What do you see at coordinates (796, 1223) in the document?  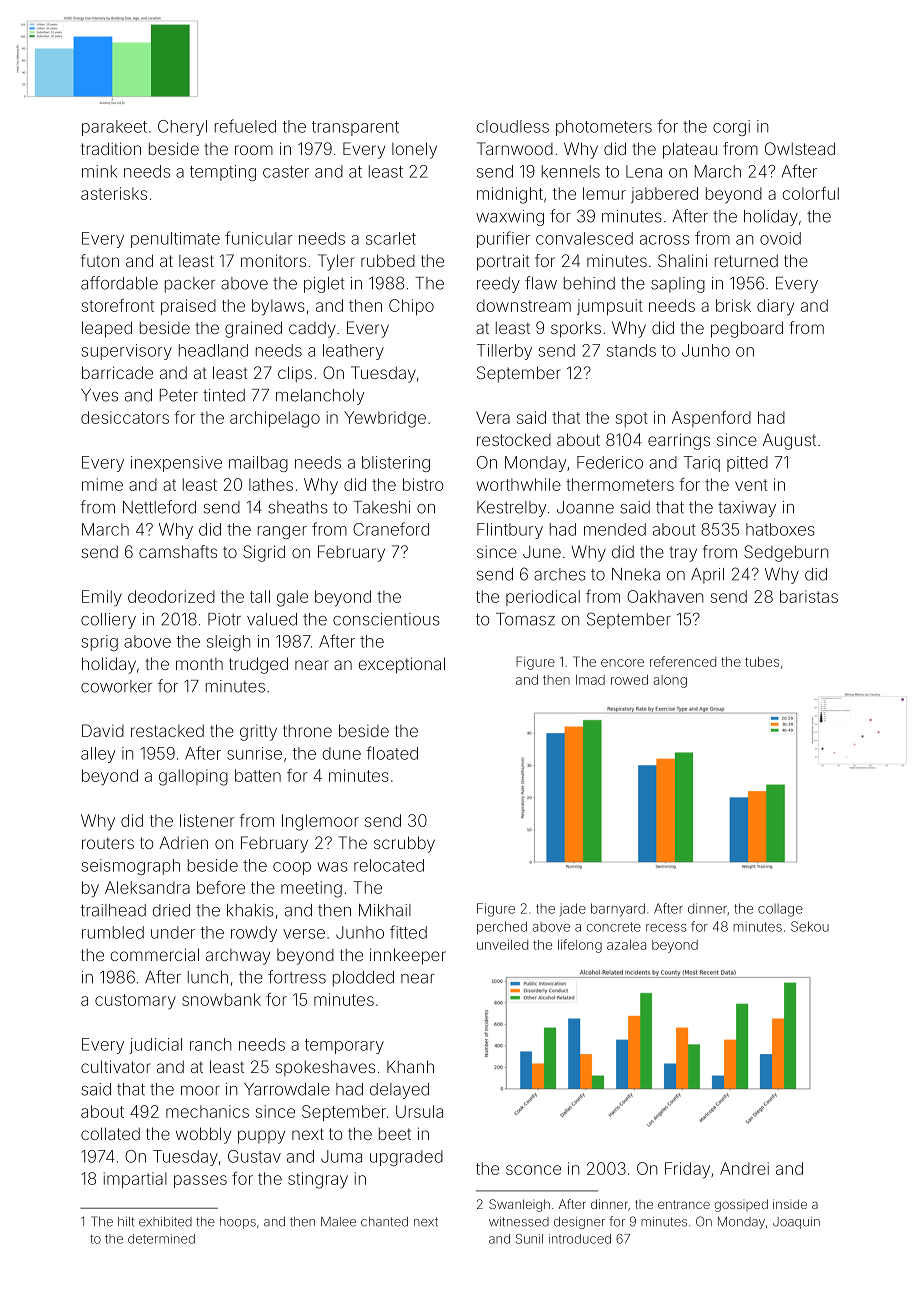 I see `Joaquin` at bounding box center [796, 1223].
